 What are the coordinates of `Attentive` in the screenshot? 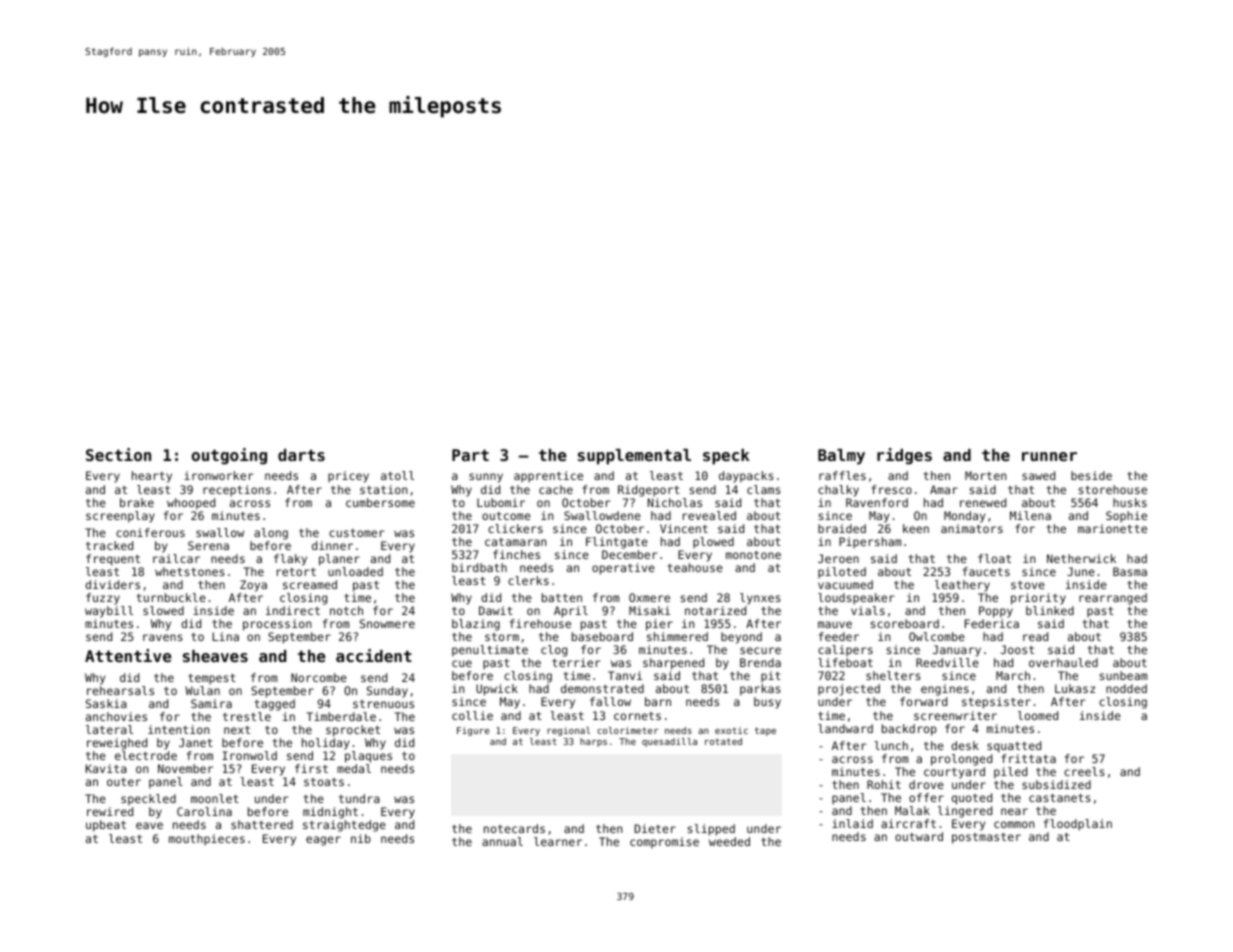 It's located at (128, 655).
